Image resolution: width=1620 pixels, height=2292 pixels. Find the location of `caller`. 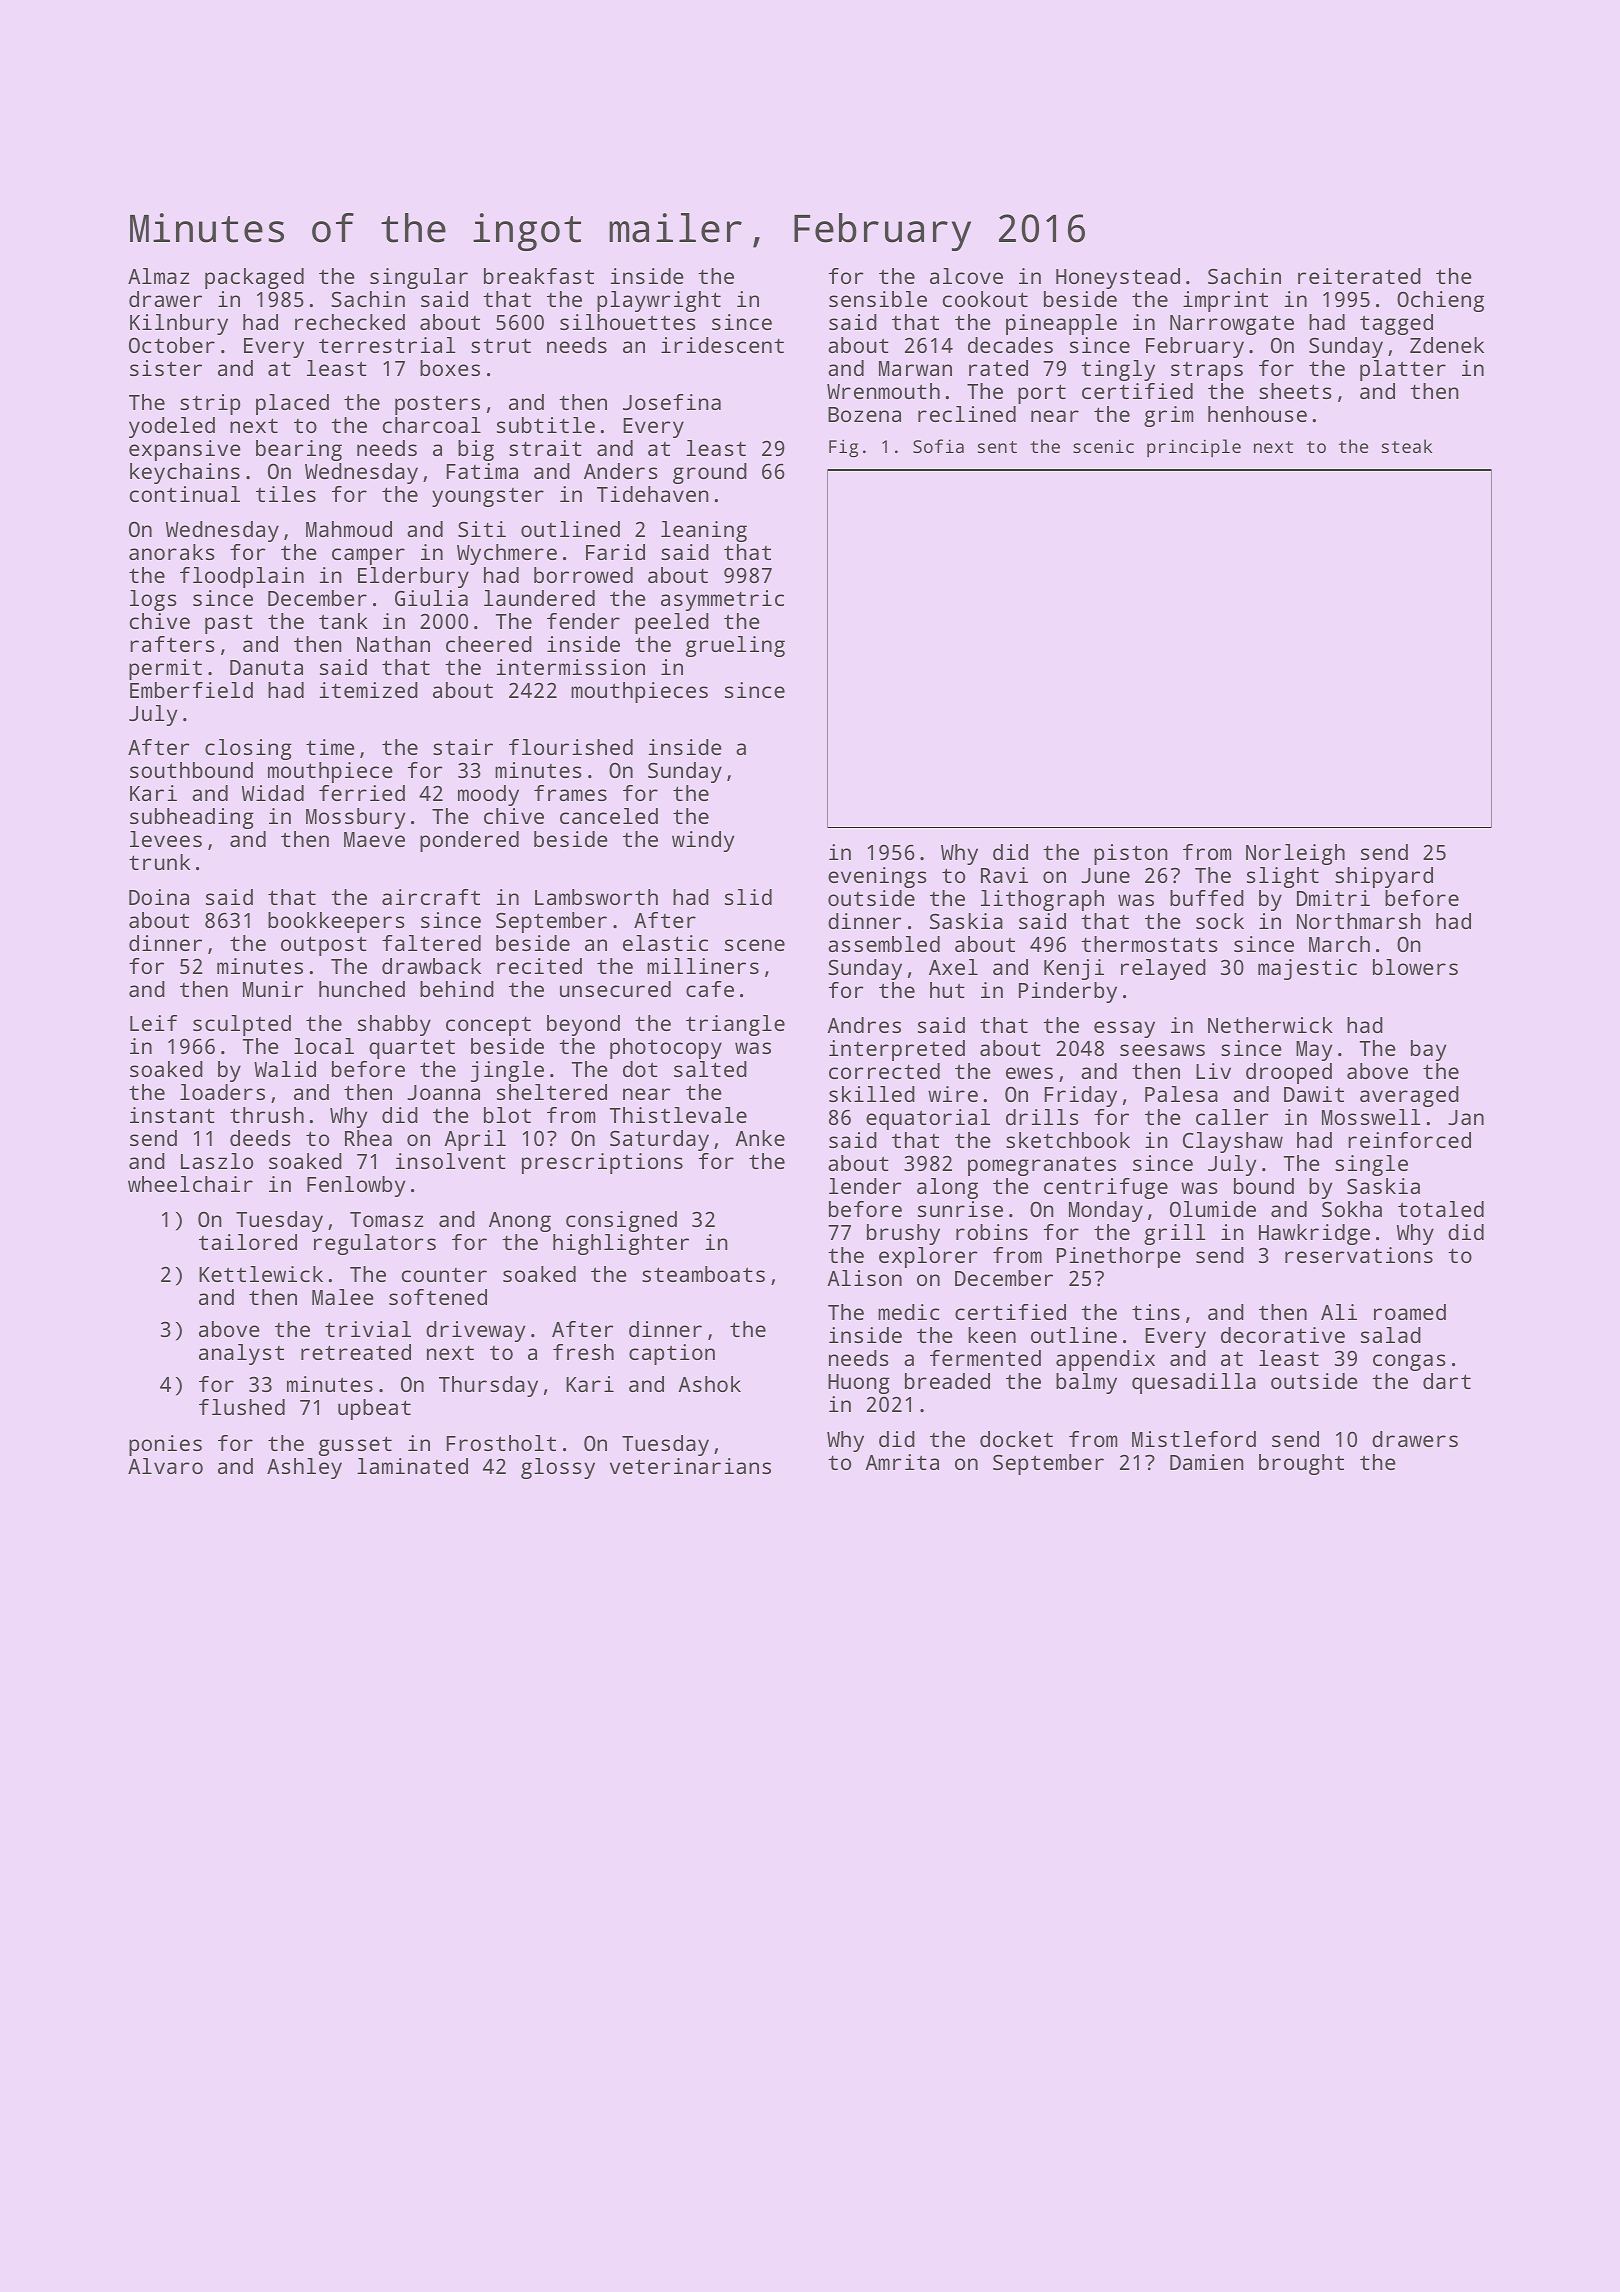

caller is located at coordinates (1232, 1117).
